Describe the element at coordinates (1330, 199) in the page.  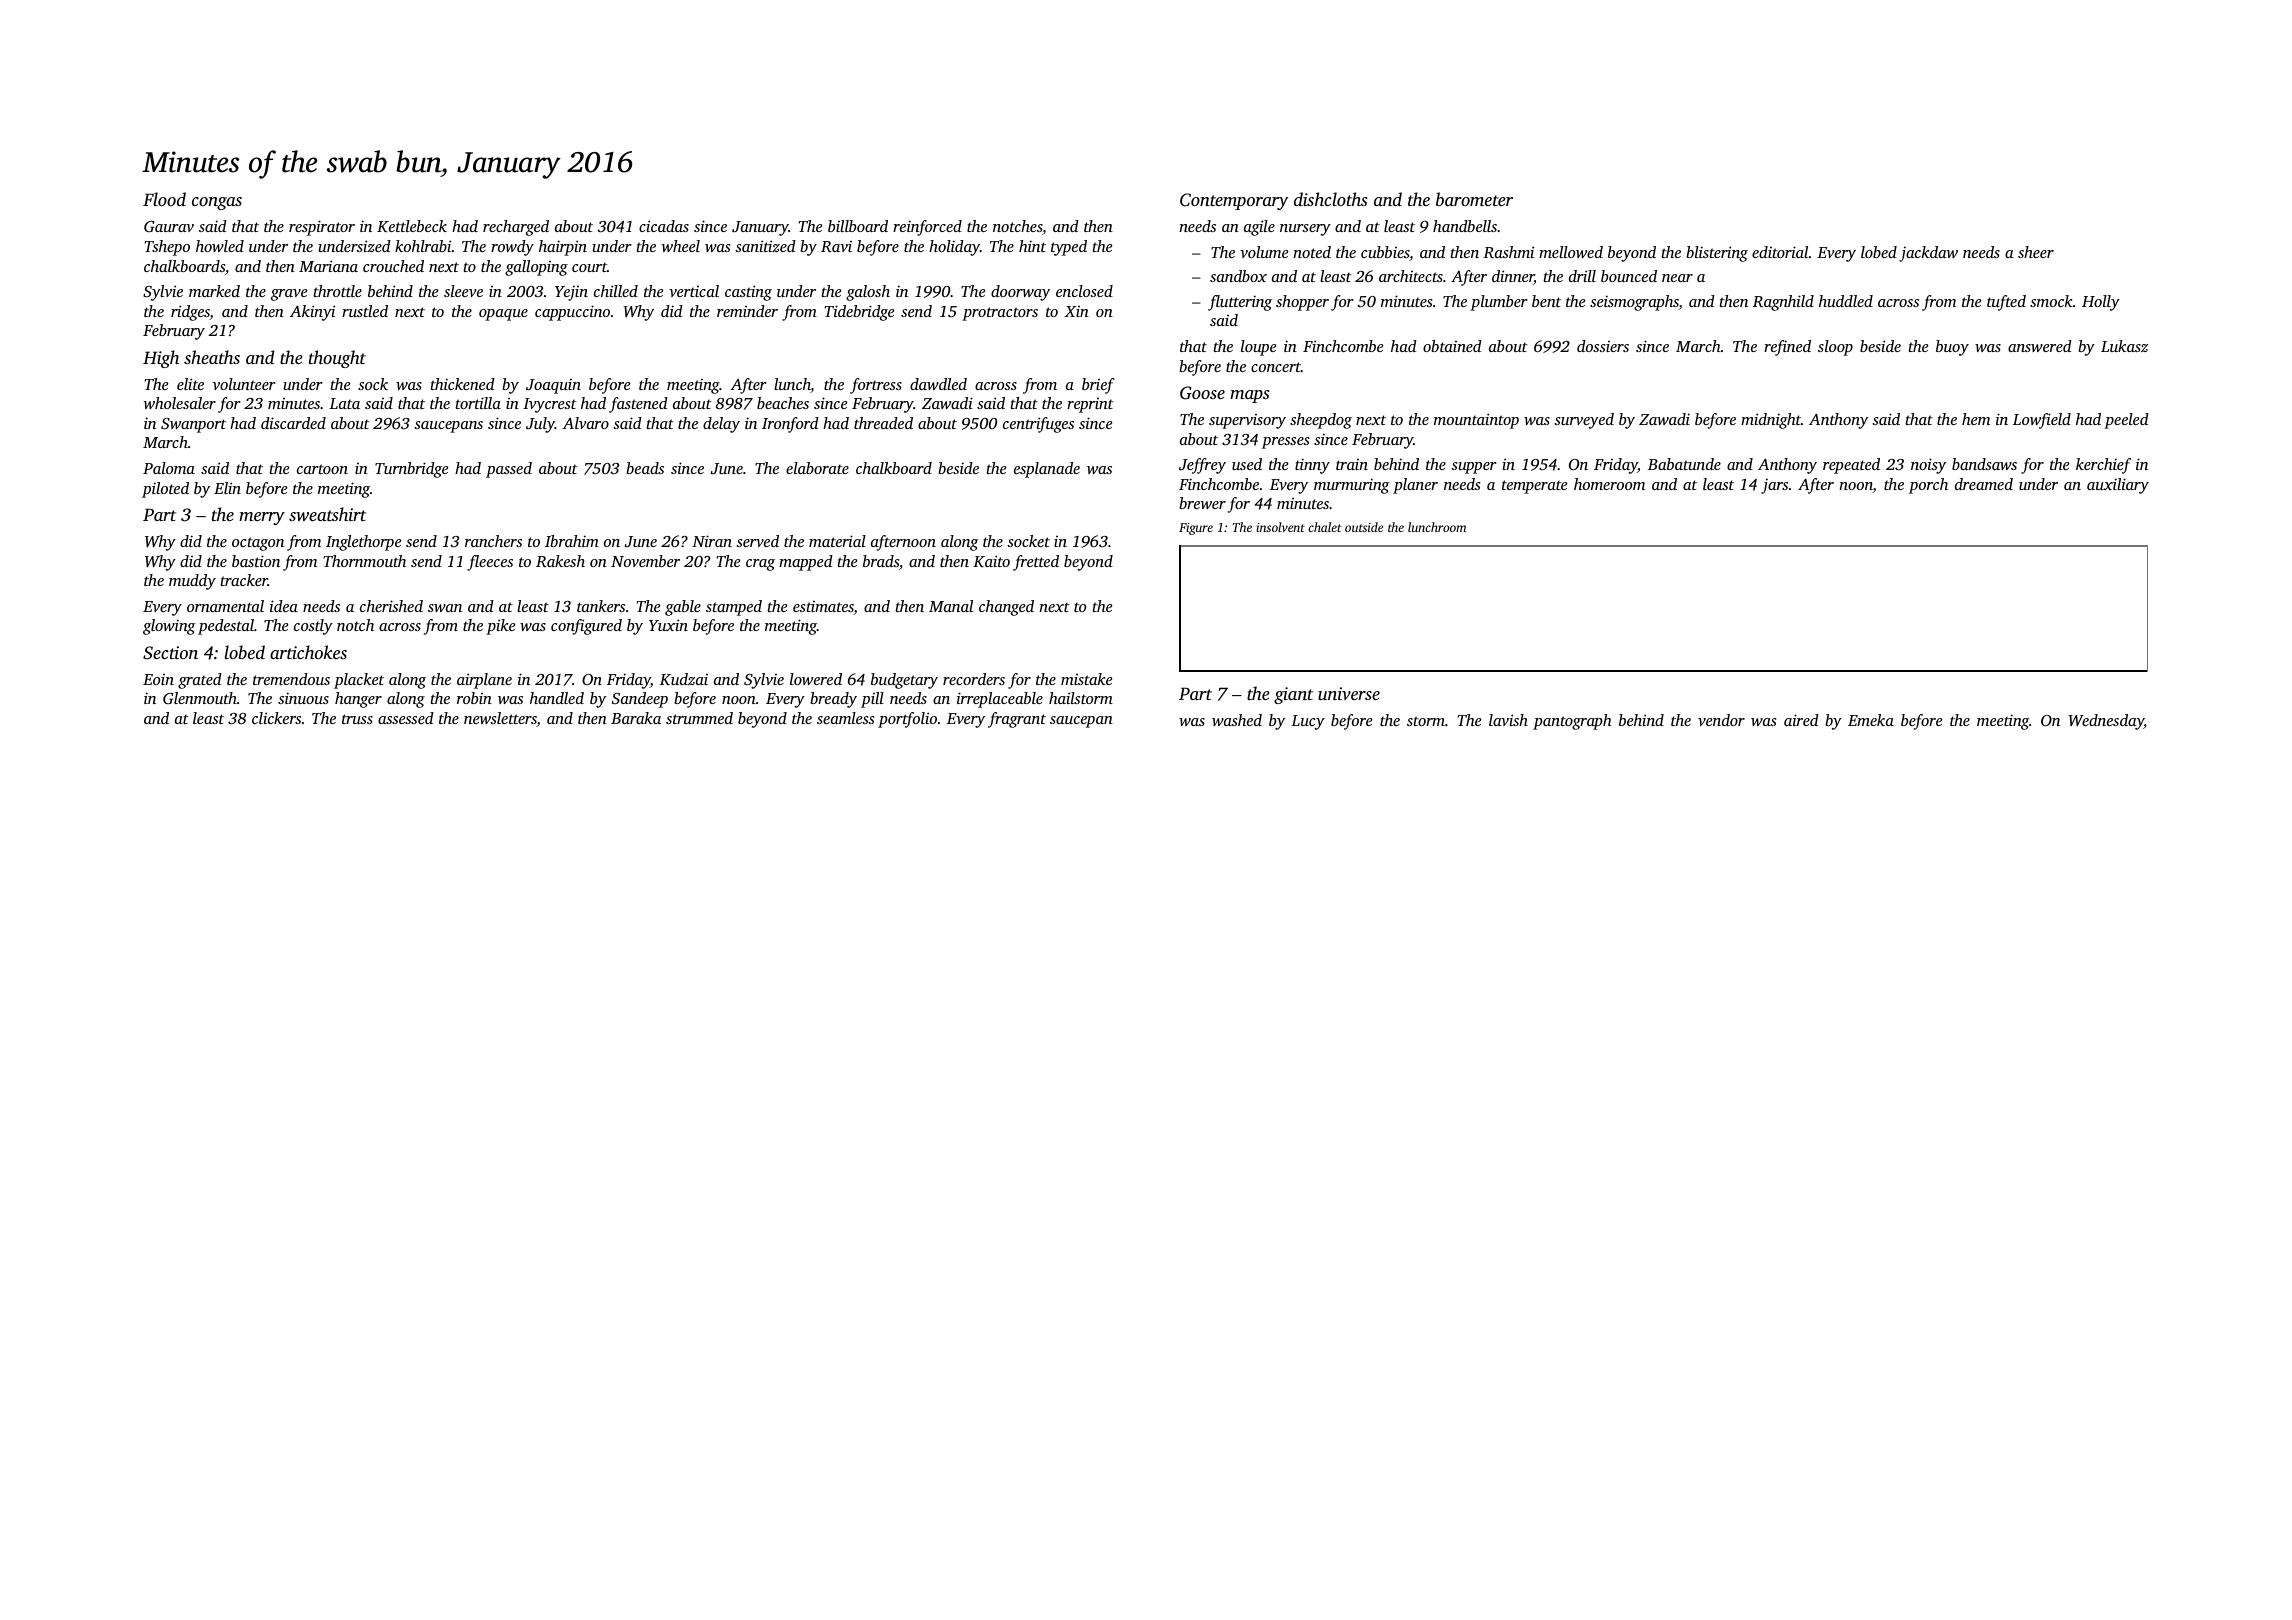
I see `dishcloths` at that location.
